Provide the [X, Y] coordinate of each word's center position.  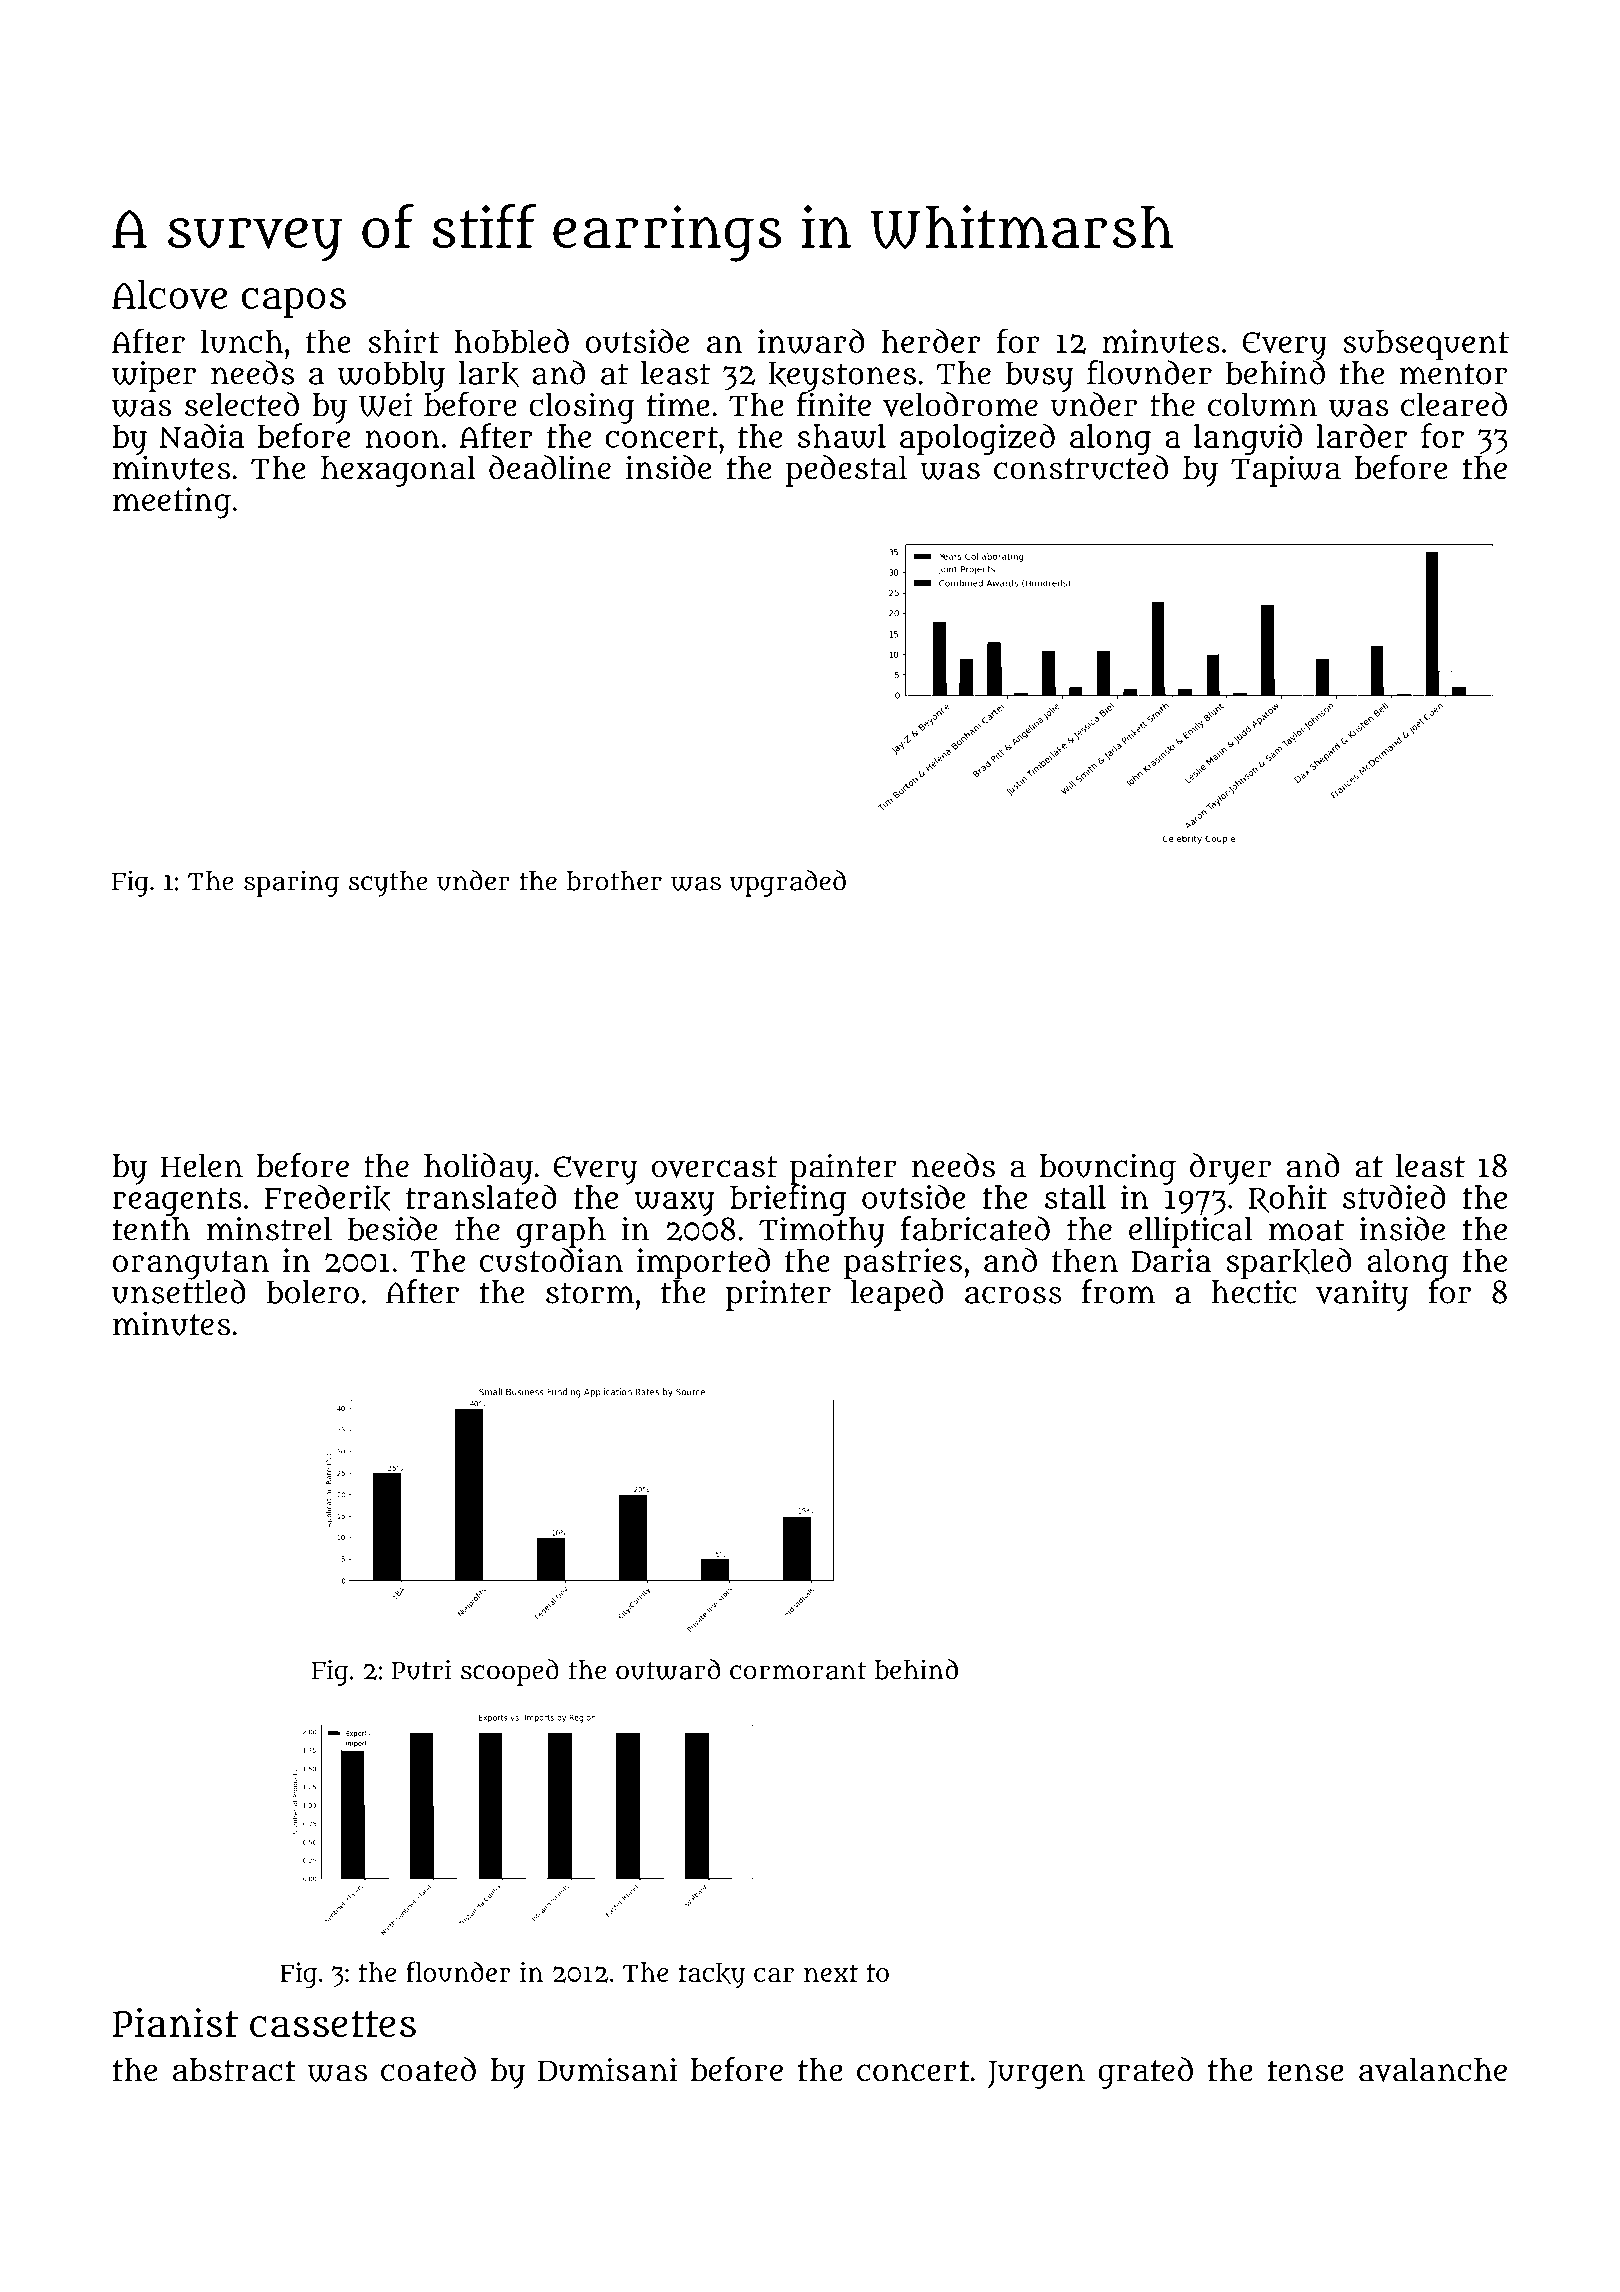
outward [668, 1669]
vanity [1362, 1295]
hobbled [511, 341]
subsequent [1426, 345]
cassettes [333, 2024]
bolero [312, 1292]
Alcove [169, 294]
